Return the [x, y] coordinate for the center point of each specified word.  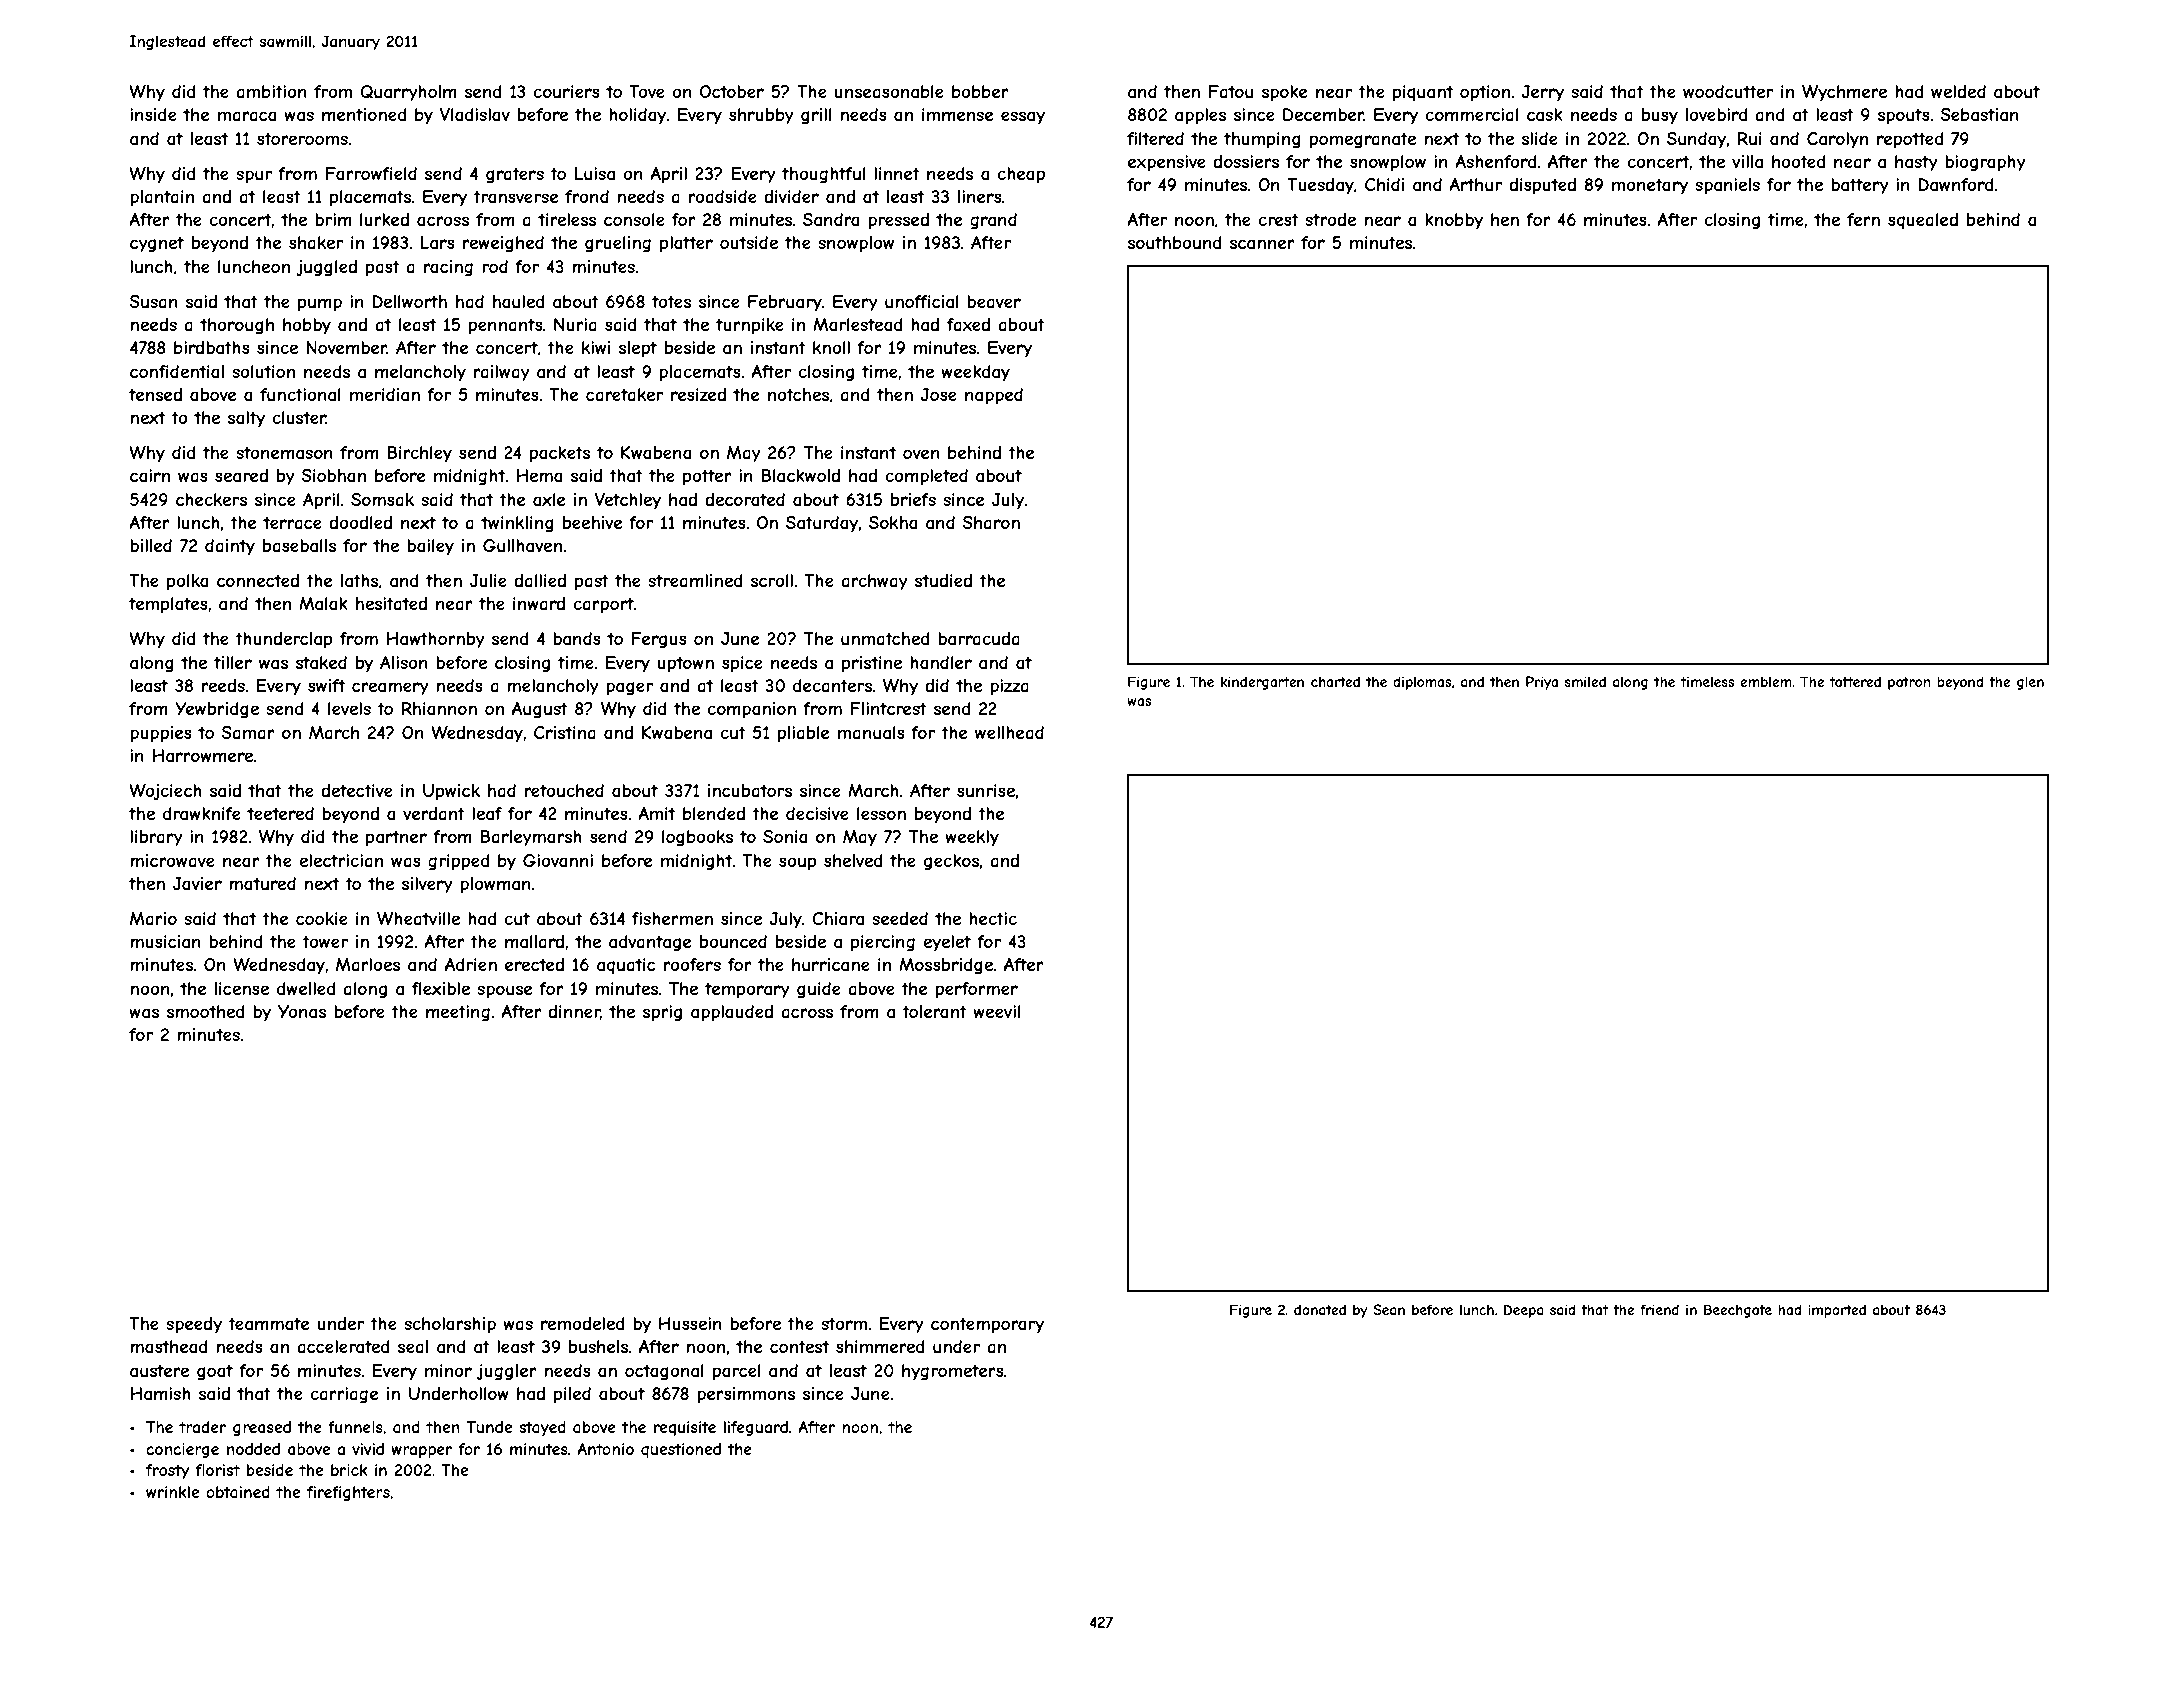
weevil [997, 1011]
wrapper [421, 1452]
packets [560, 454]
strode [1330, 219]
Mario [153, 918]
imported [1837, 1311]
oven [921, 454]
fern [1863, 219]
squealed [1923, 221]
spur [254, 177]
